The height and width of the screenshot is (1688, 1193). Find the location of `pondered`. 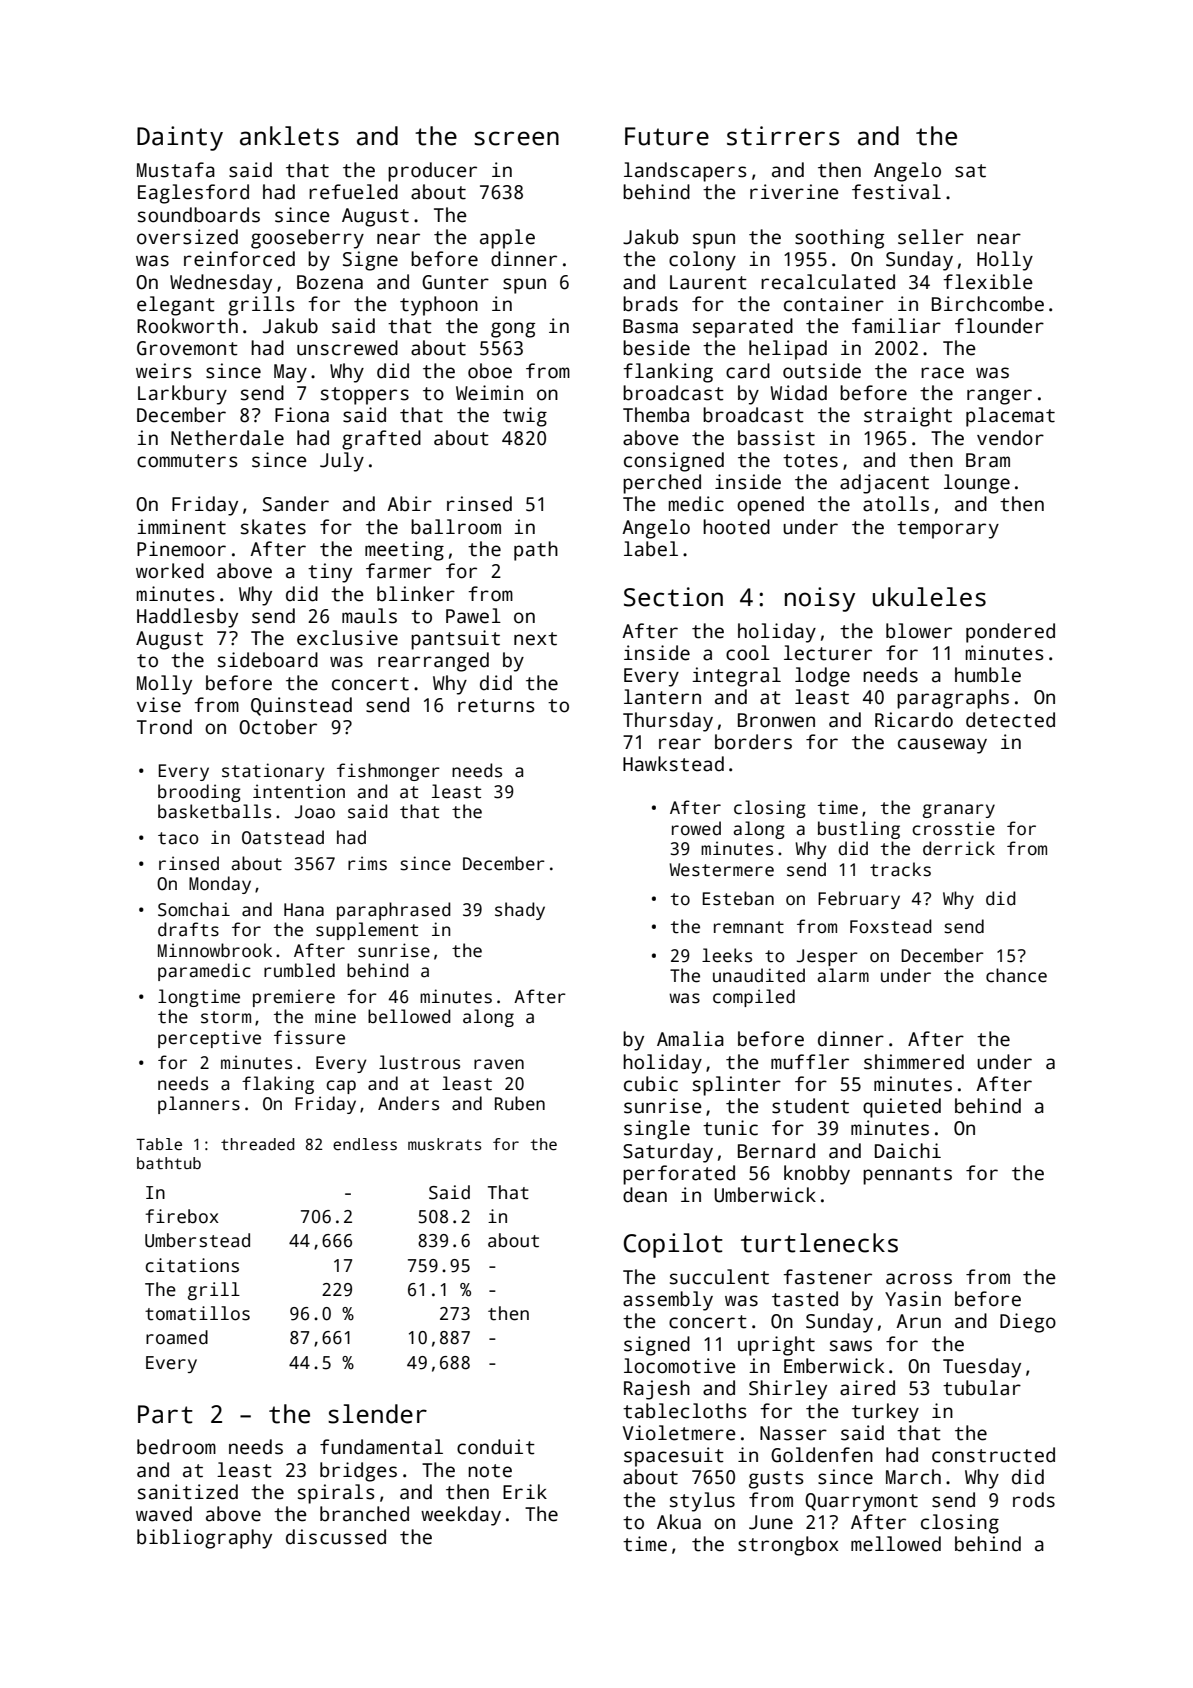

pondered is located at coordinates (1010, 633).
